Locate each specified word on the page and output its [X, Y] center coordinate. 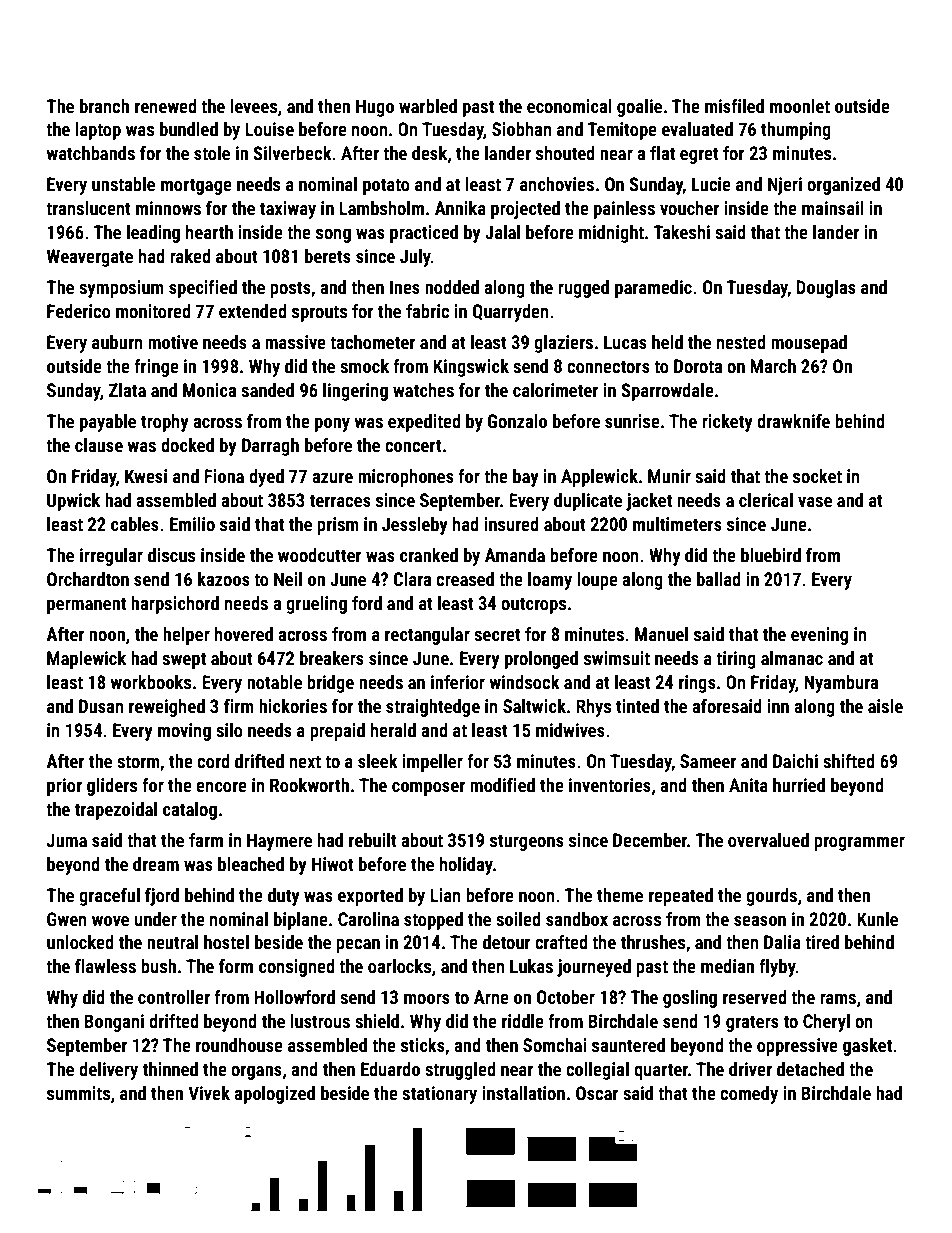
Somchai [555, 1045]
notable [274, 682]
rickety [727, 423]
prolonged [541, 660]
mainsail [833, 208]
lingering [355, 392]
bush [158, 966]
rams [838, 999]
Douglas [826, 289]
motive [173, 342]
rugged [583, 289]
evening [819, 636]
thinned [170, 1069]
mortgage [196, 186]
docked [187, 445]
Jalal [502, 232]
